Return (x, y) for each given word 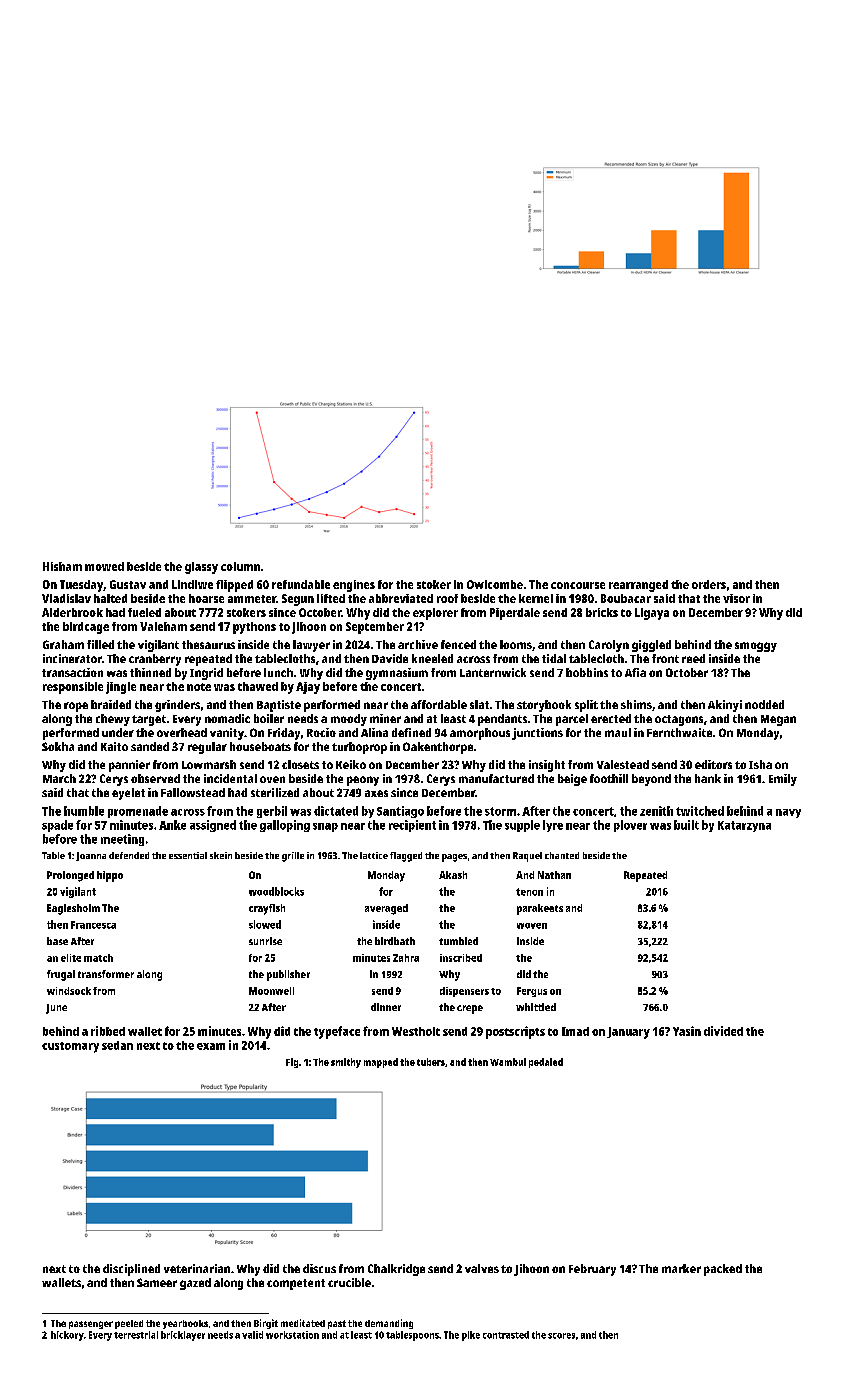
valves (482, 1268)
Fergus (532, 992)
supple (522, 826)
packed (723, 1270)
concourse (578, 585)
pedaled (546, 1063)
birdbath (395, 941)
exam (211, 1046)
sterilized (275, 792)
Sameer (157, 1282)
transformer (106, 974)
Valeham (163, 626)
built (686, 825)
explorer (435, 614)
